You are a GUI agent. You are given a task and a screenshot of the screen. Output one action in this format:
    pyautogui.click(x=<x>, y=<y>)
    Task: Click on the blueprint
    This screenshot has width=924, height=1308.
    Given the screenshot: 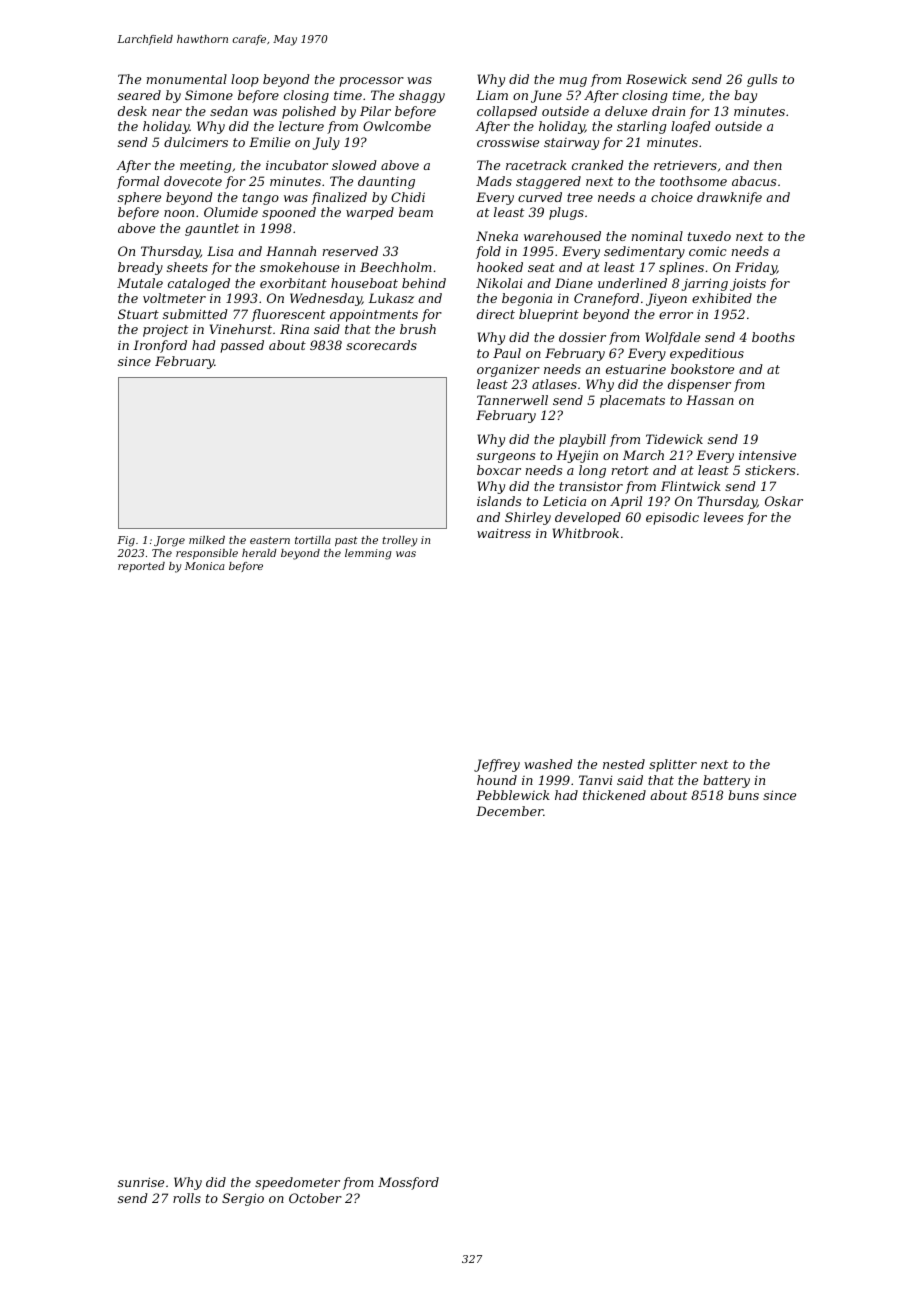 What is the action you would take?
    pyautogui.click(x=549, y=315)
